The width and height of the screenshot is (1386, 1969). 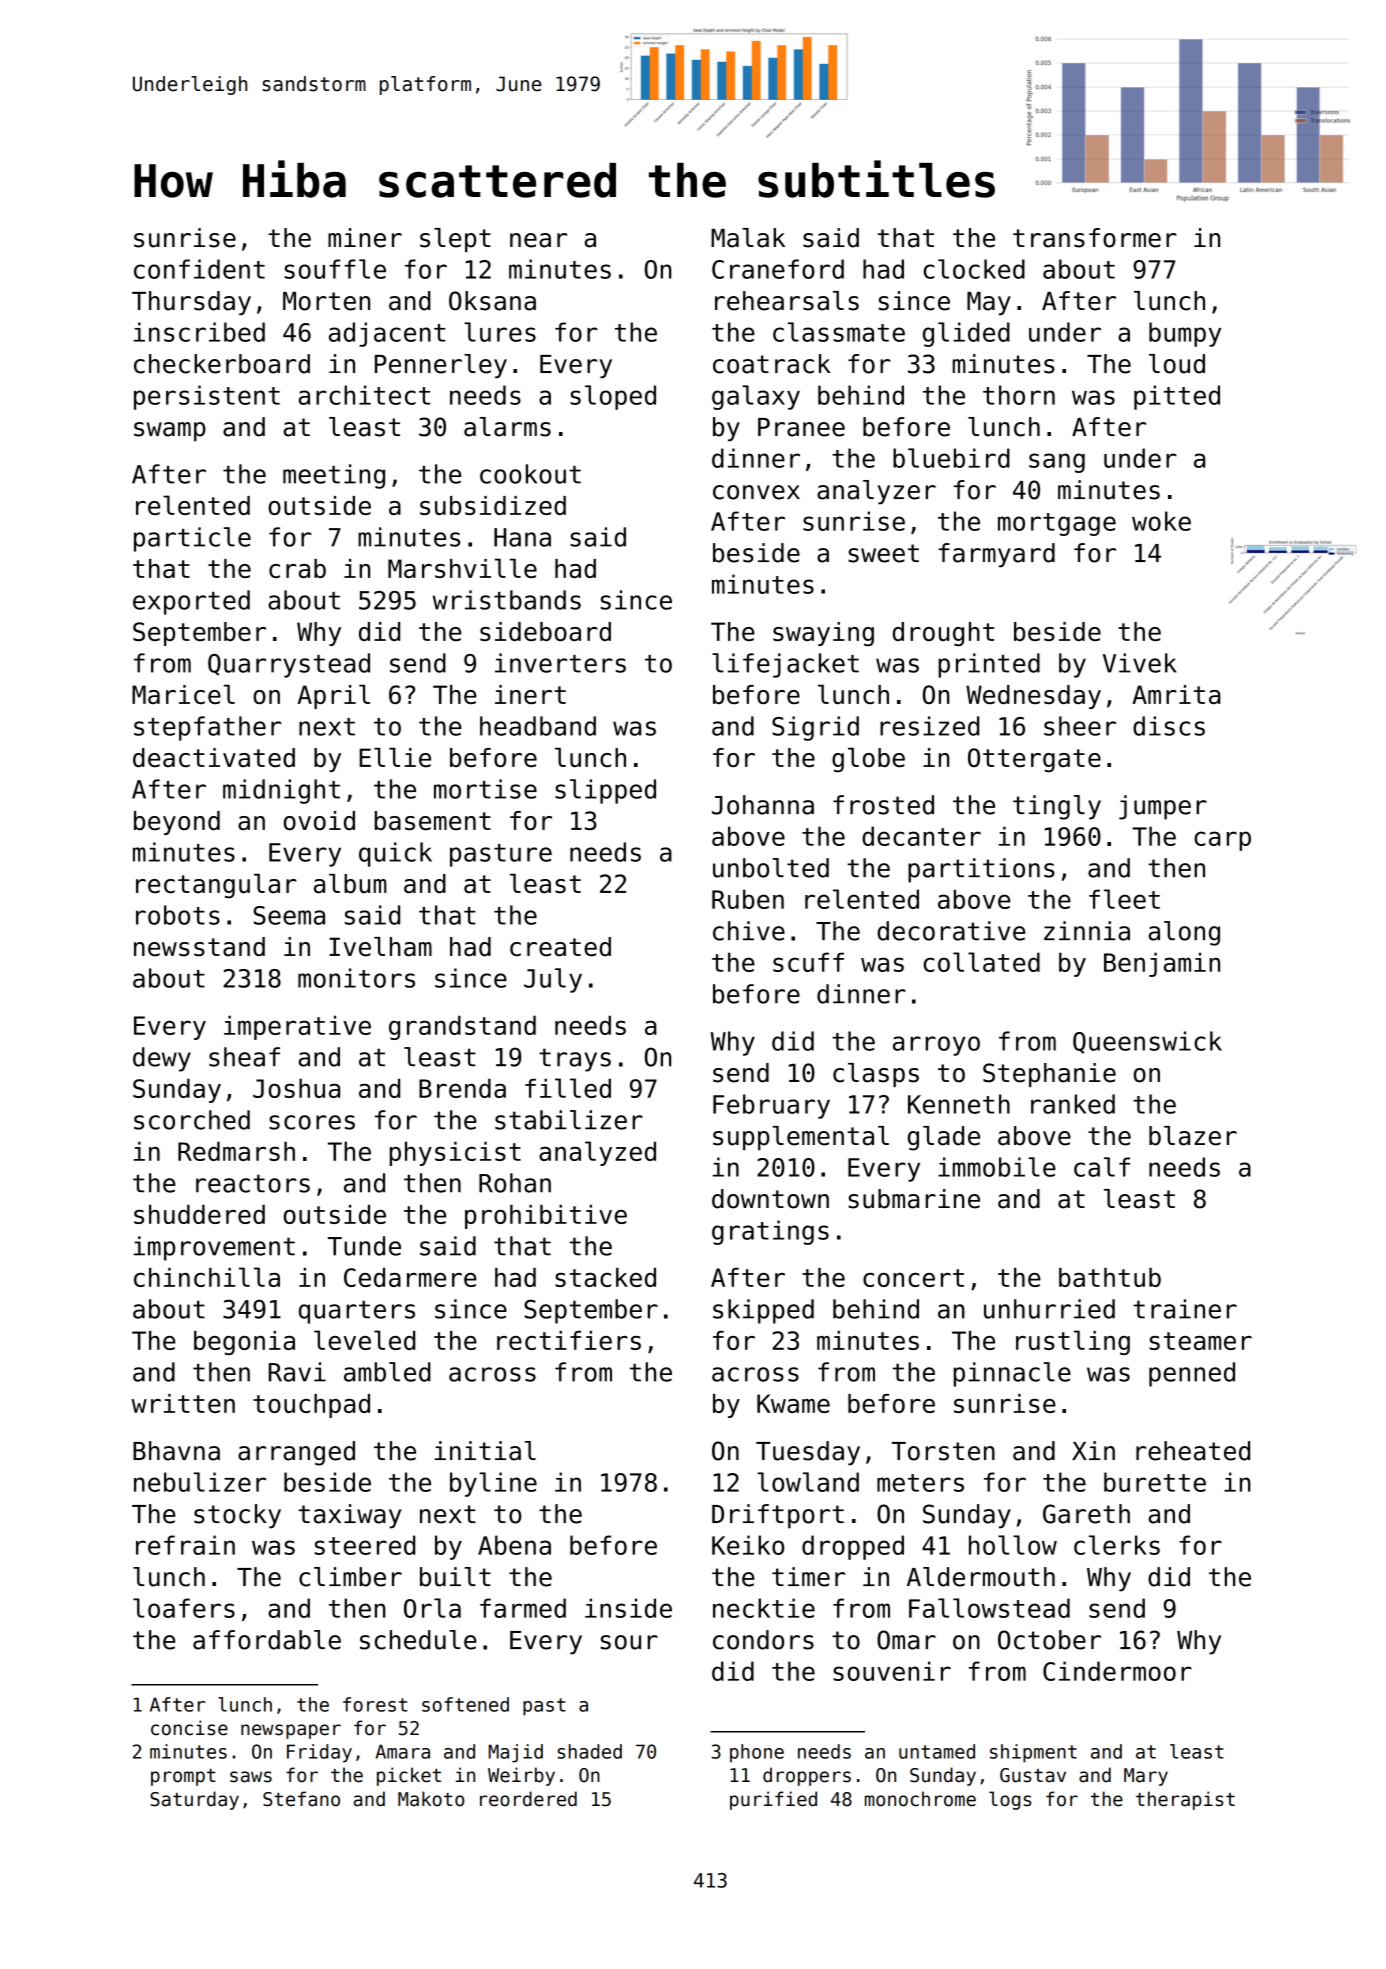 I want to click on refrain, so click(x=185, y=1545).
